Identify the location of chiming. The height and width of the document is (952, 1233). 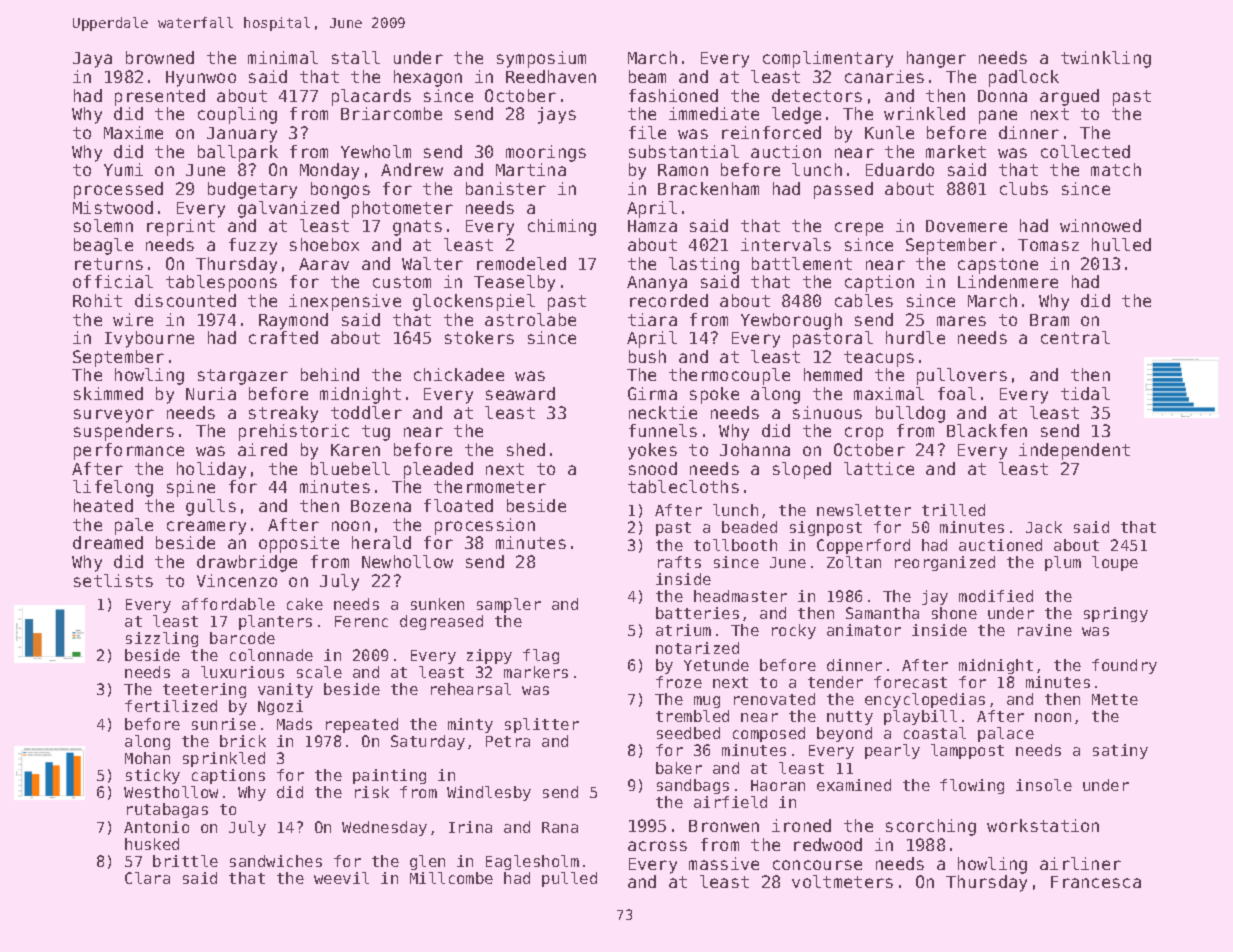
(562, 227).
